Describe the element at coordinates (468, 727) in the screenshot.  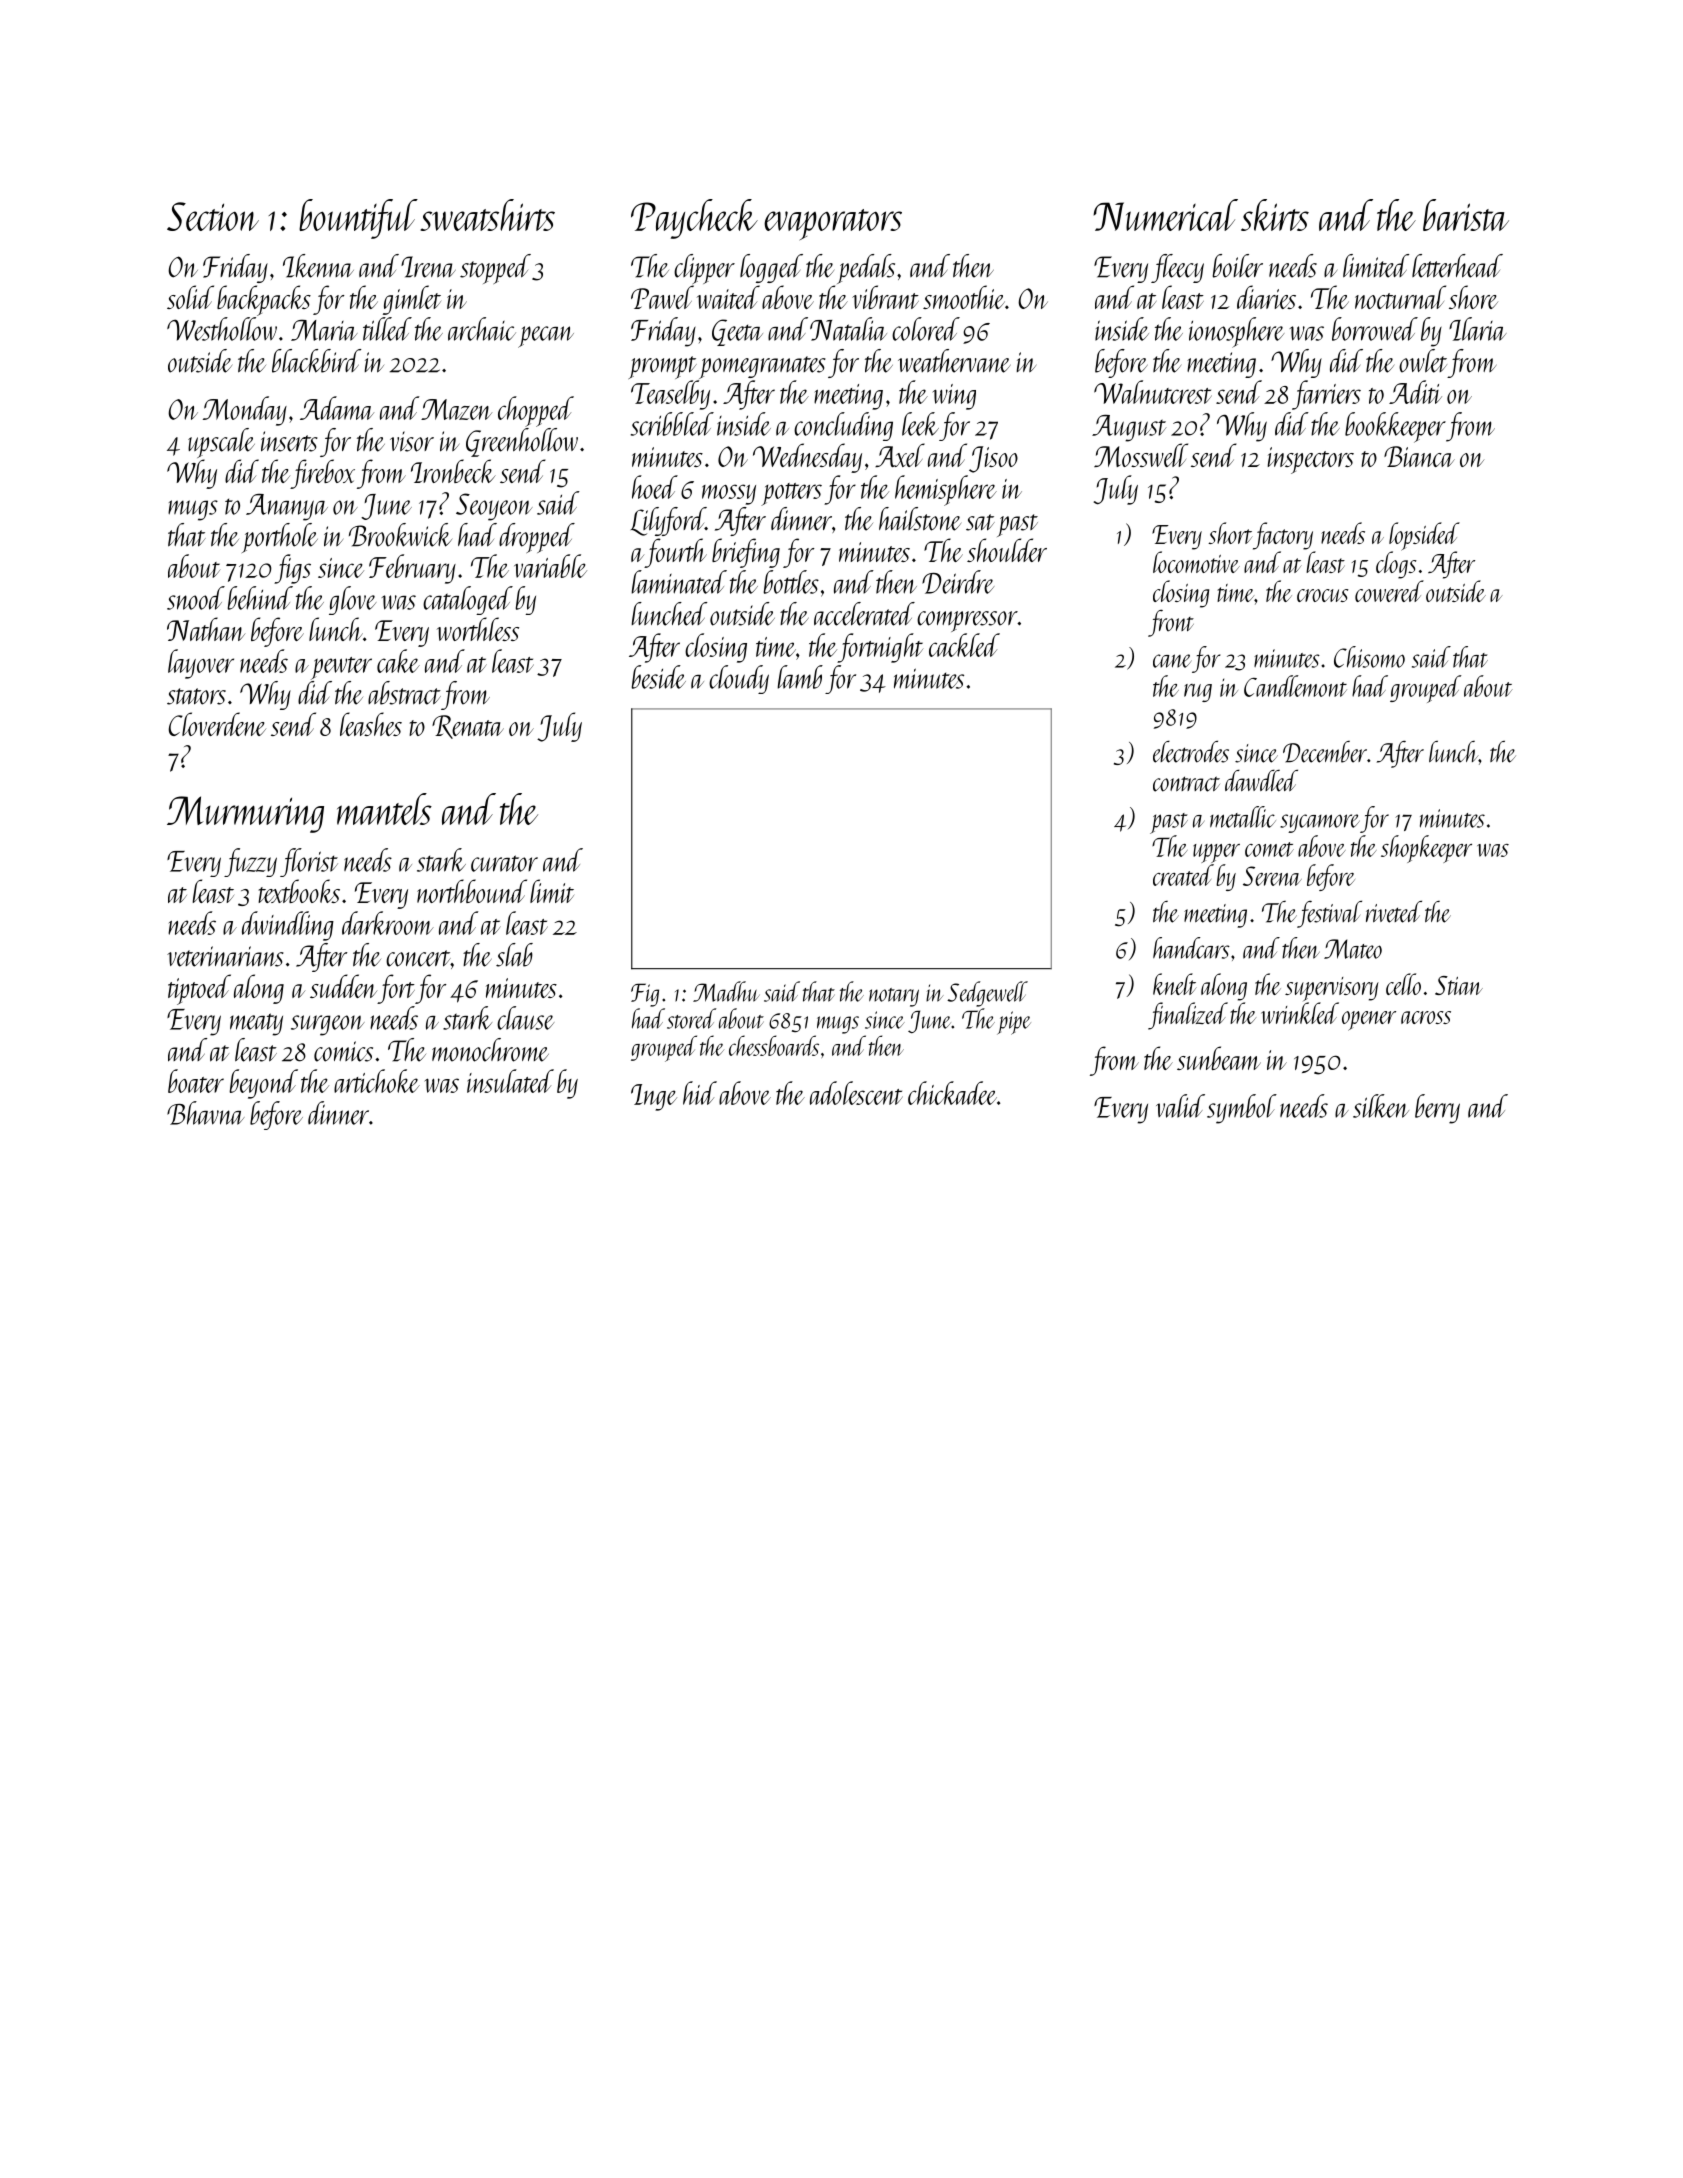
I see `Renata` at that location.
